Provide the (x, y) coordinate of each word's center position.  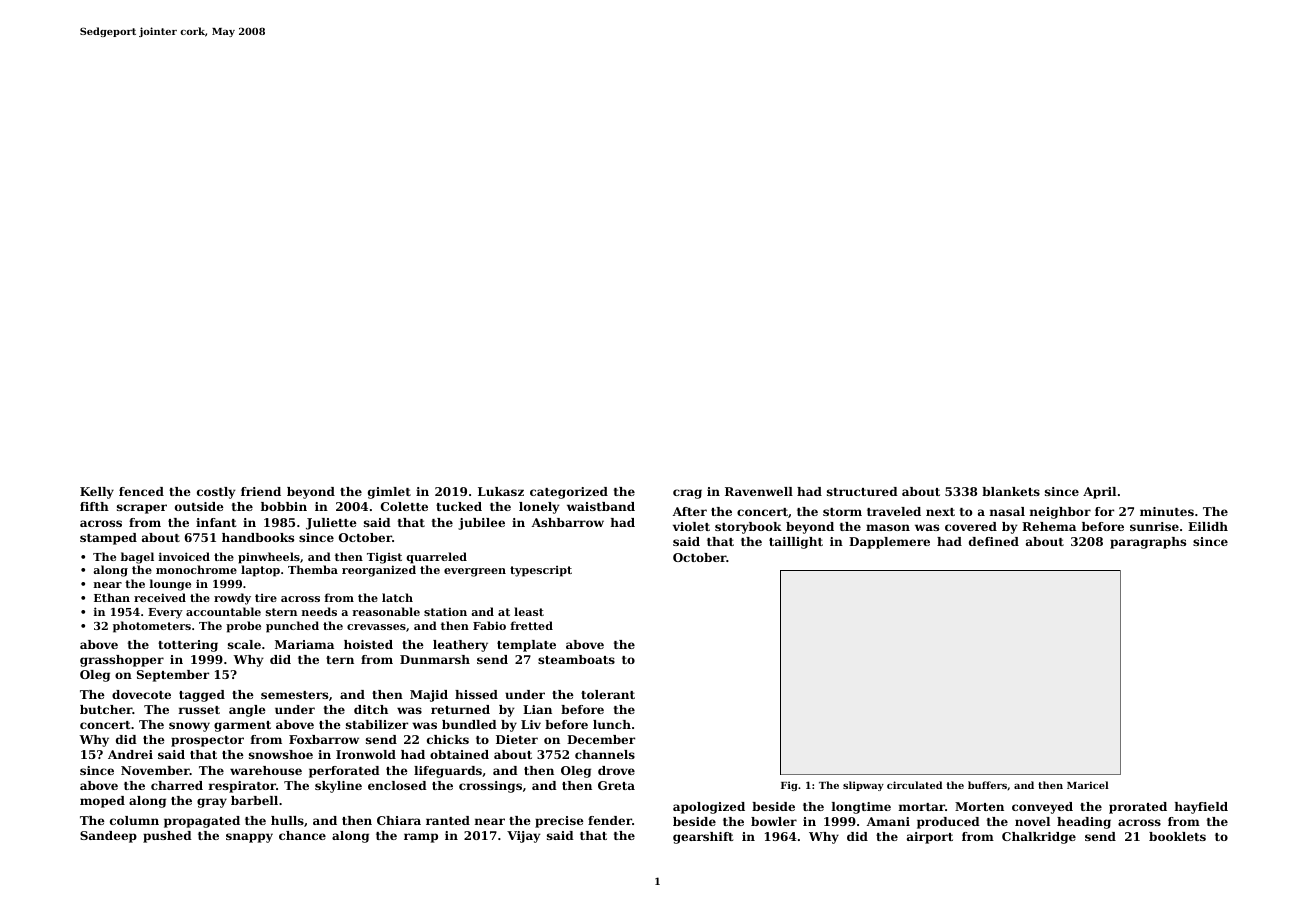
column (134, 820)
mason (888, 527)
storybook (748, 528)
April (1099, 493)
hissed (476, 694)
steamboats (576, 659)
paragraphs (1148, 543)
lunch (612, 724)
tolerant (608, 694)
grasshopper (122, 661)
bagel (137, 558)
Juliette (331, 524)
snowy (189, 727)
